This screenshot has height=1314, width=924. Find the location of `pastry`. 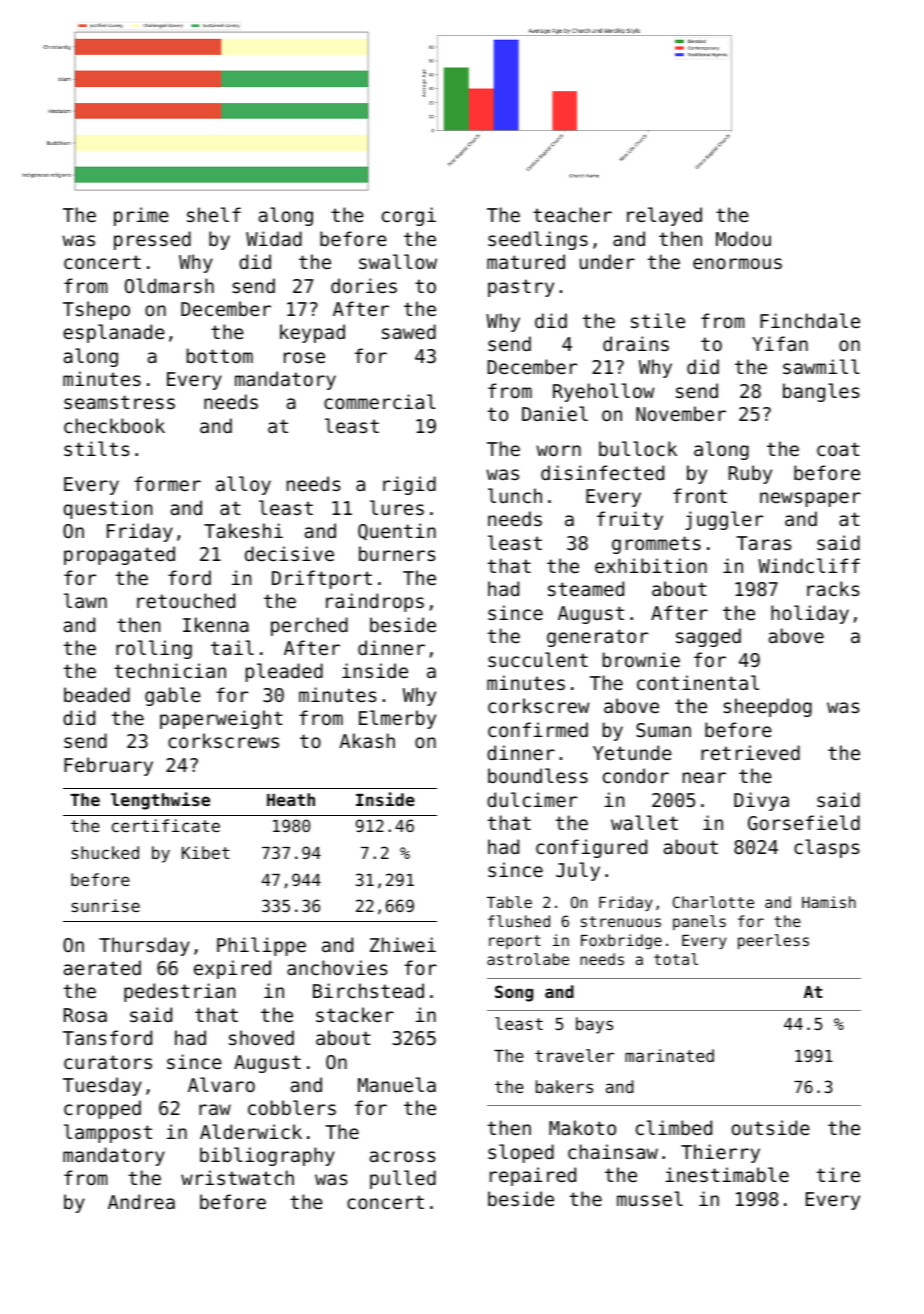

pastry is located at coordinates (521, 288).
